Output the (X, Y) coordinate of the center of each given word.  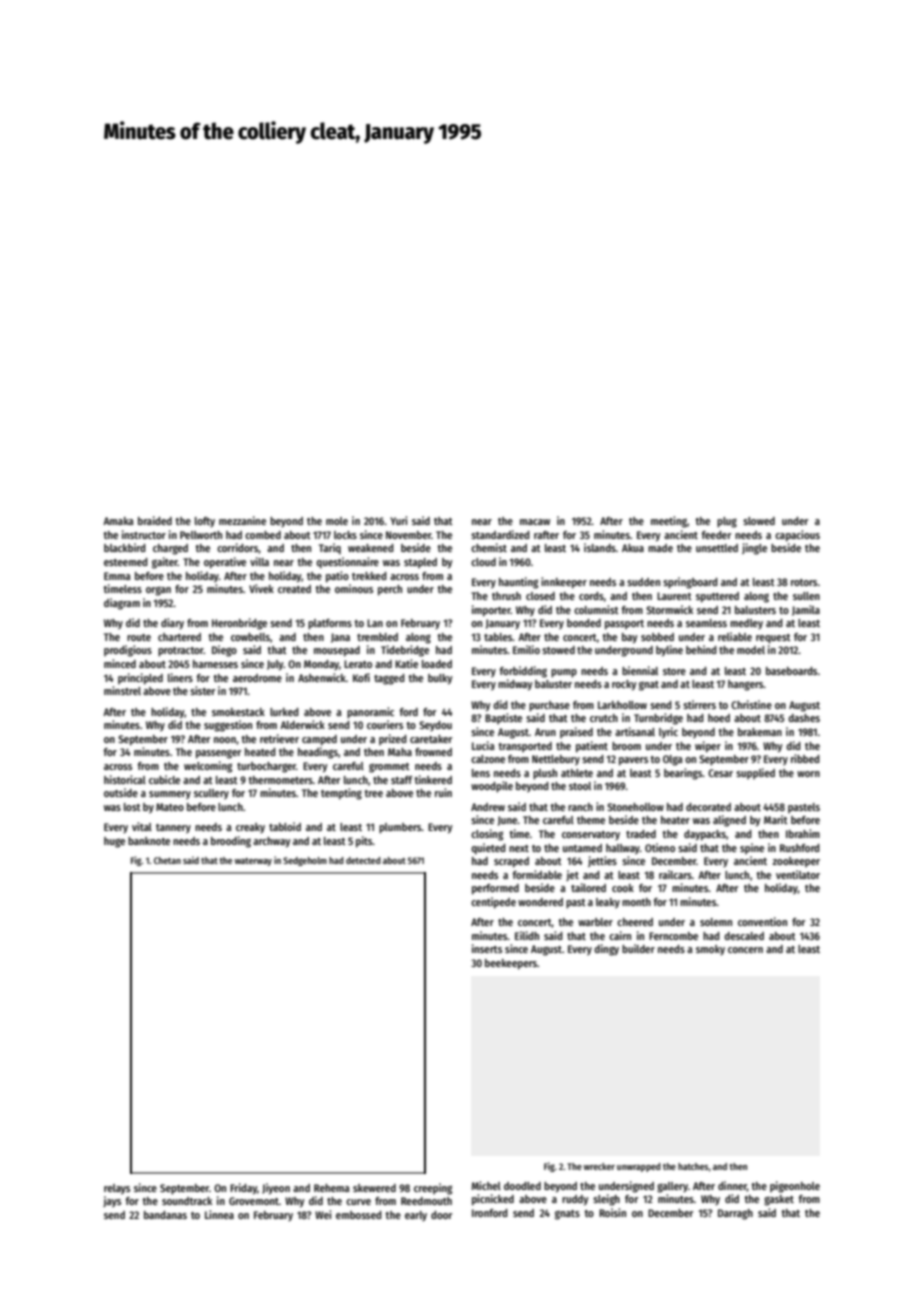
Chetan (167, 860)
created (294, 589)
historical (125, 779)
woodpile (492, 787)
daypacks (705, 835)
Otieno (660, 847)
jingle (754, 549)
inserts (487, 948)
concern (745, 950)
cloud (483, 562)
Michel (486, 1185)
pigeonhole (795, 1187)
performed (495, 889)
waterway (253, 862)
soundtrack (187, 1201)
